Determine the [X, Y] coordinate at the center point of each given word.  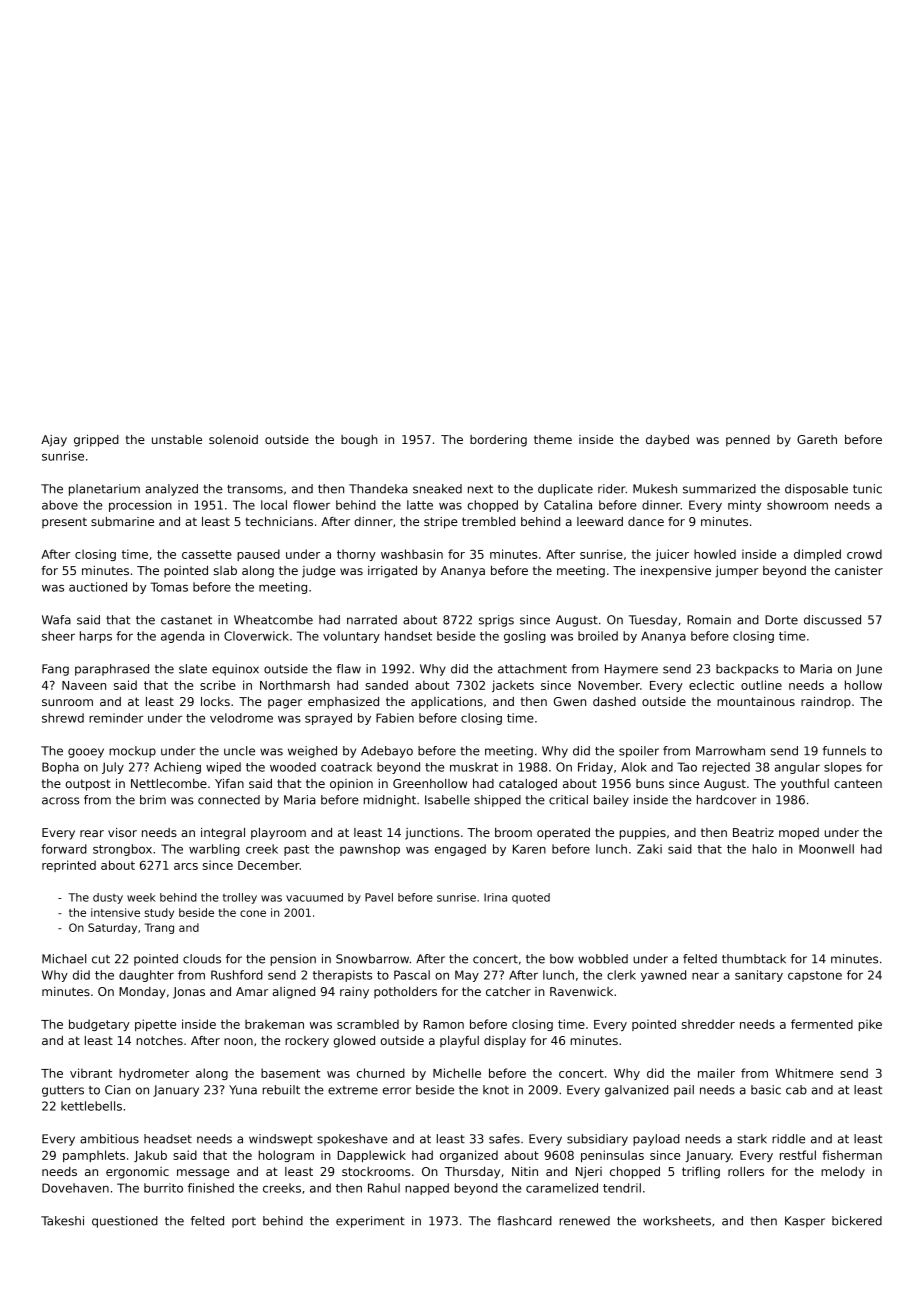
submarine [122, 521]
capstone [815, 976]
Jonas [189, 993]
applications [447, 703]
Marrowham [730, 751]
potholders [405, 993]
